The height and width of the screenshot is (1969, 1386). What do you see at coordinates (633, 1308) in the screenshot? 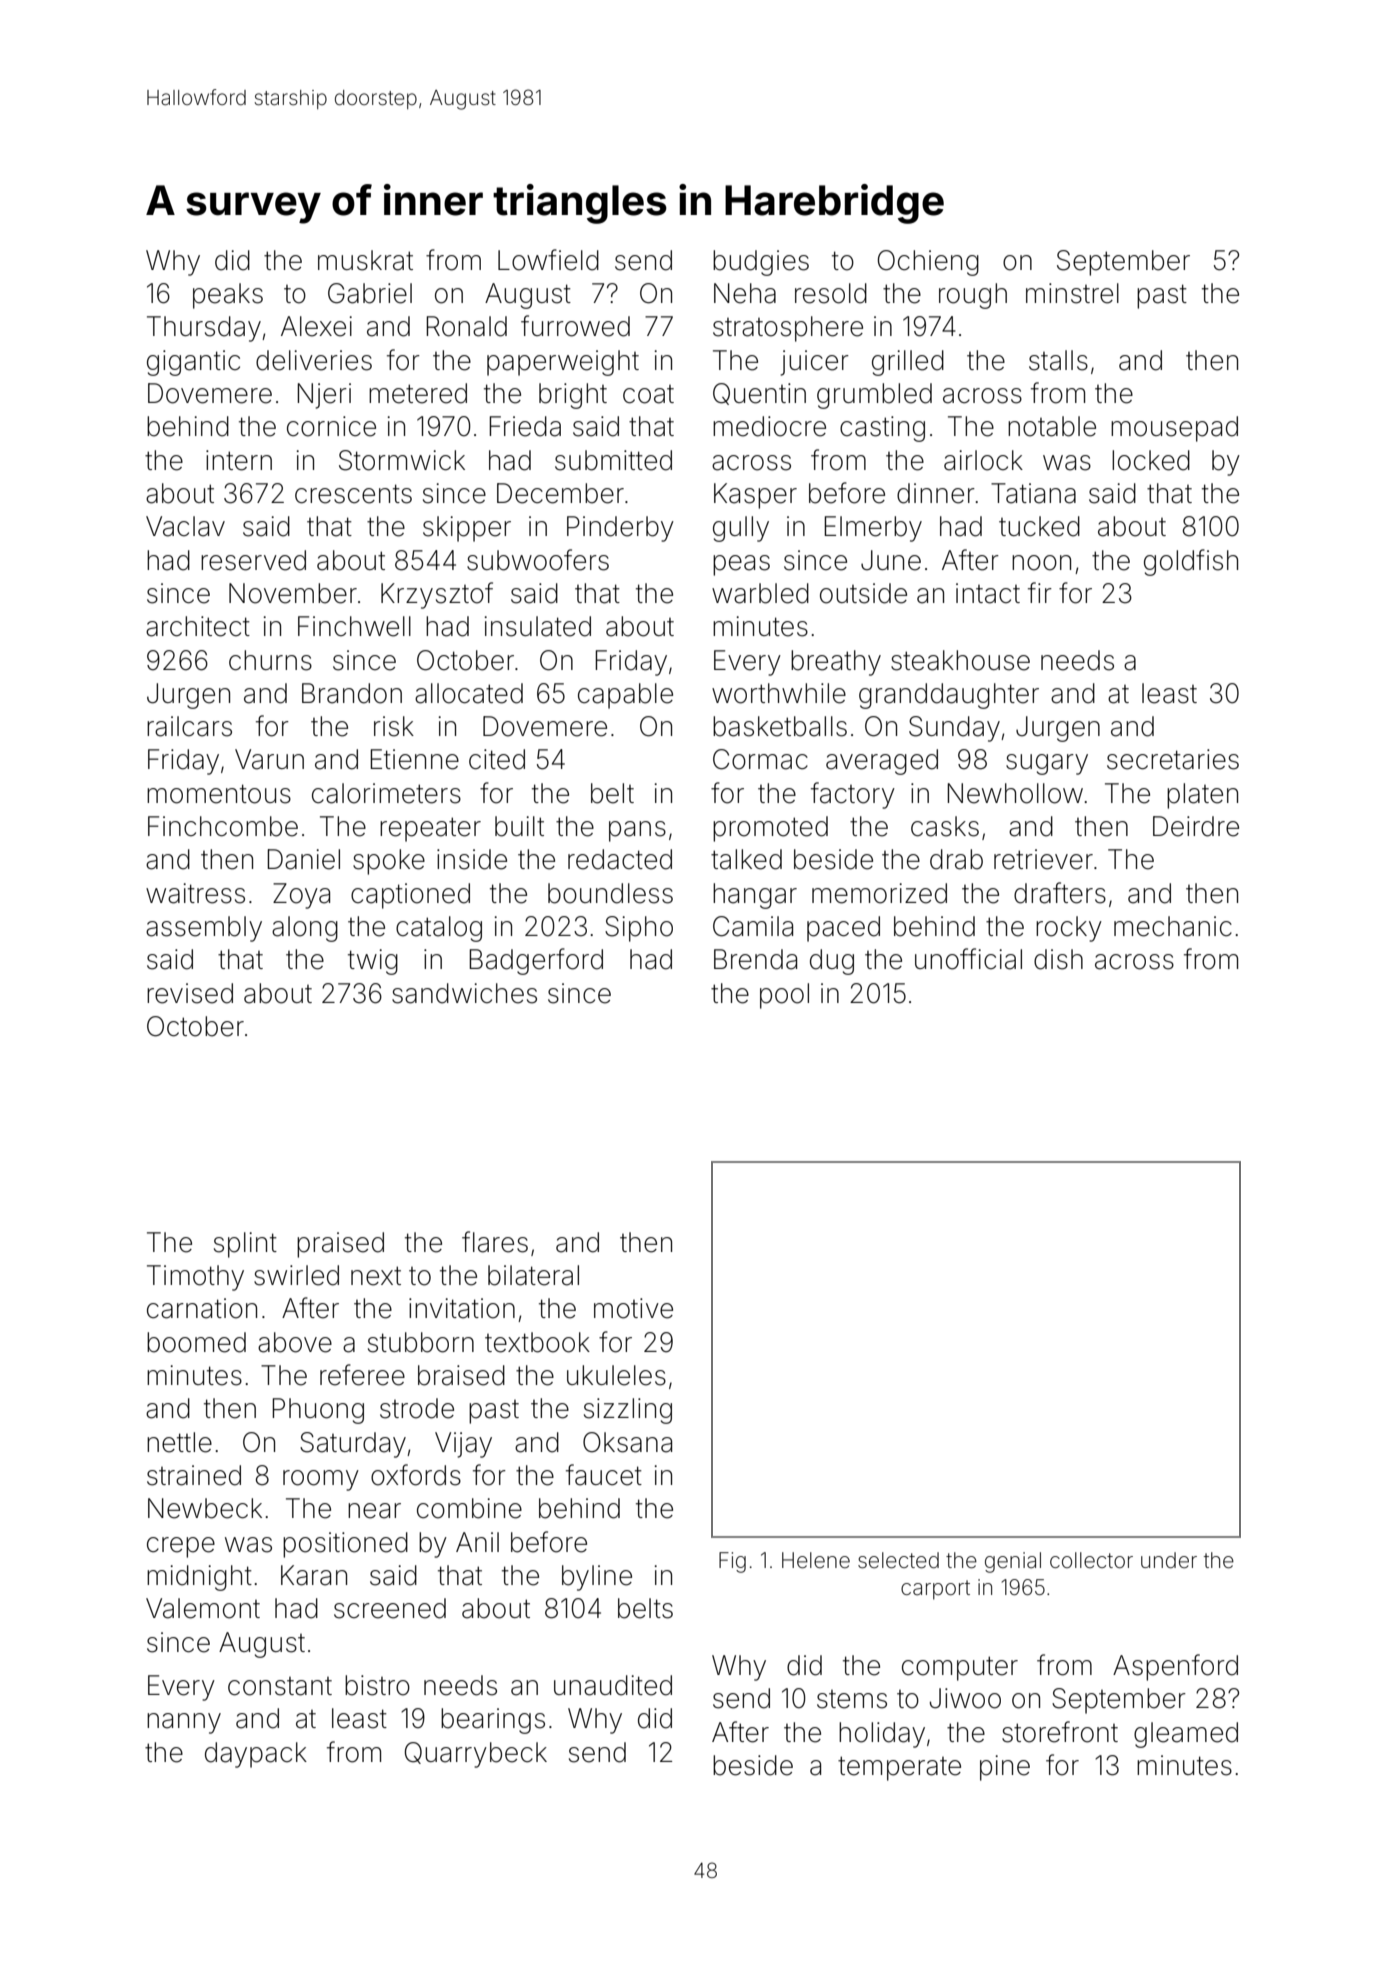
I see `motive` at bounding box center [633, 1308].
